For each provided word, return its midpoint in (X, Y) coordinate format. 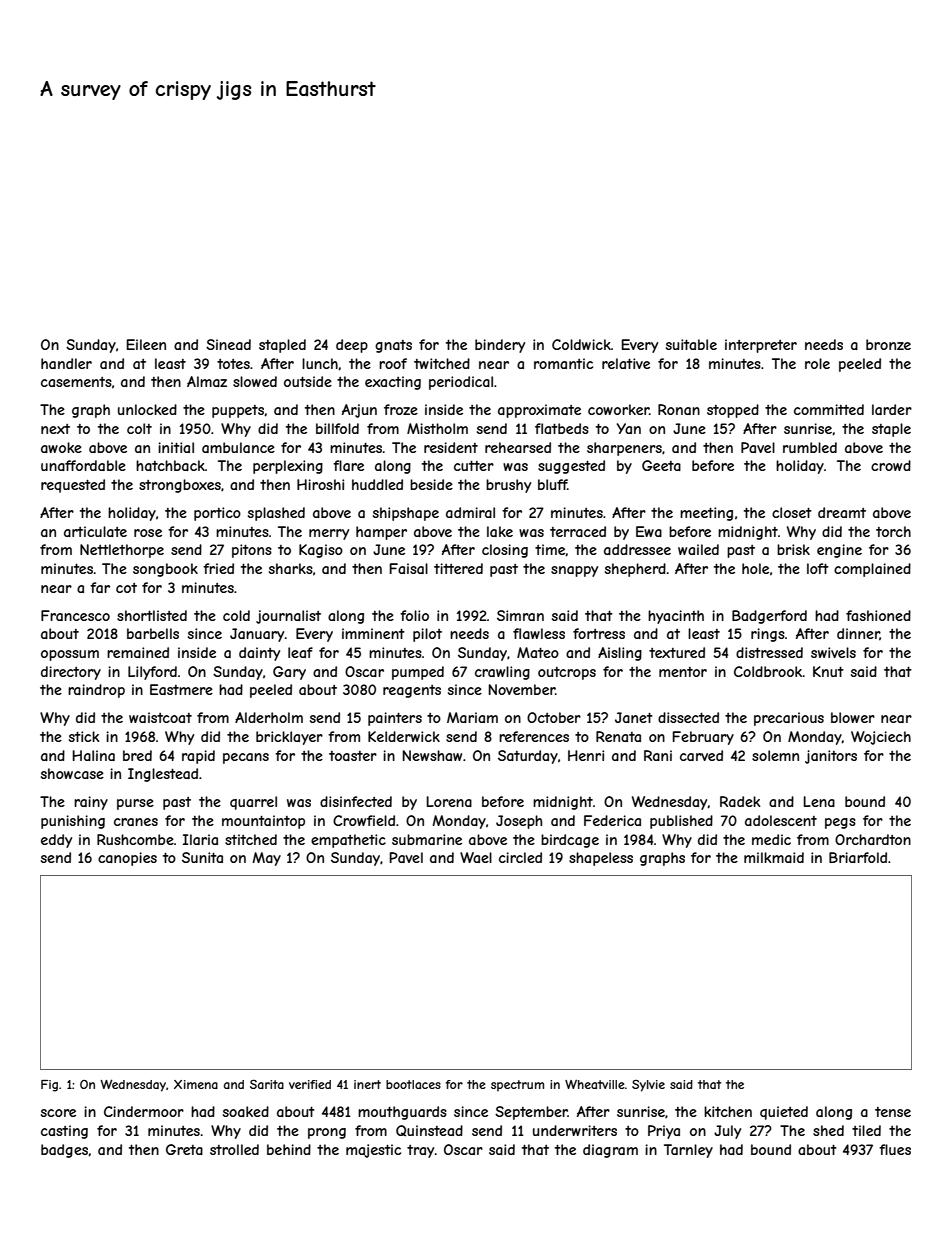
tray (420, 1151)
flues (895, 1149)
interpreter (761, 346)
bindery (500, 346)
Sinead (228, 344)
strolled (234, 1149)
